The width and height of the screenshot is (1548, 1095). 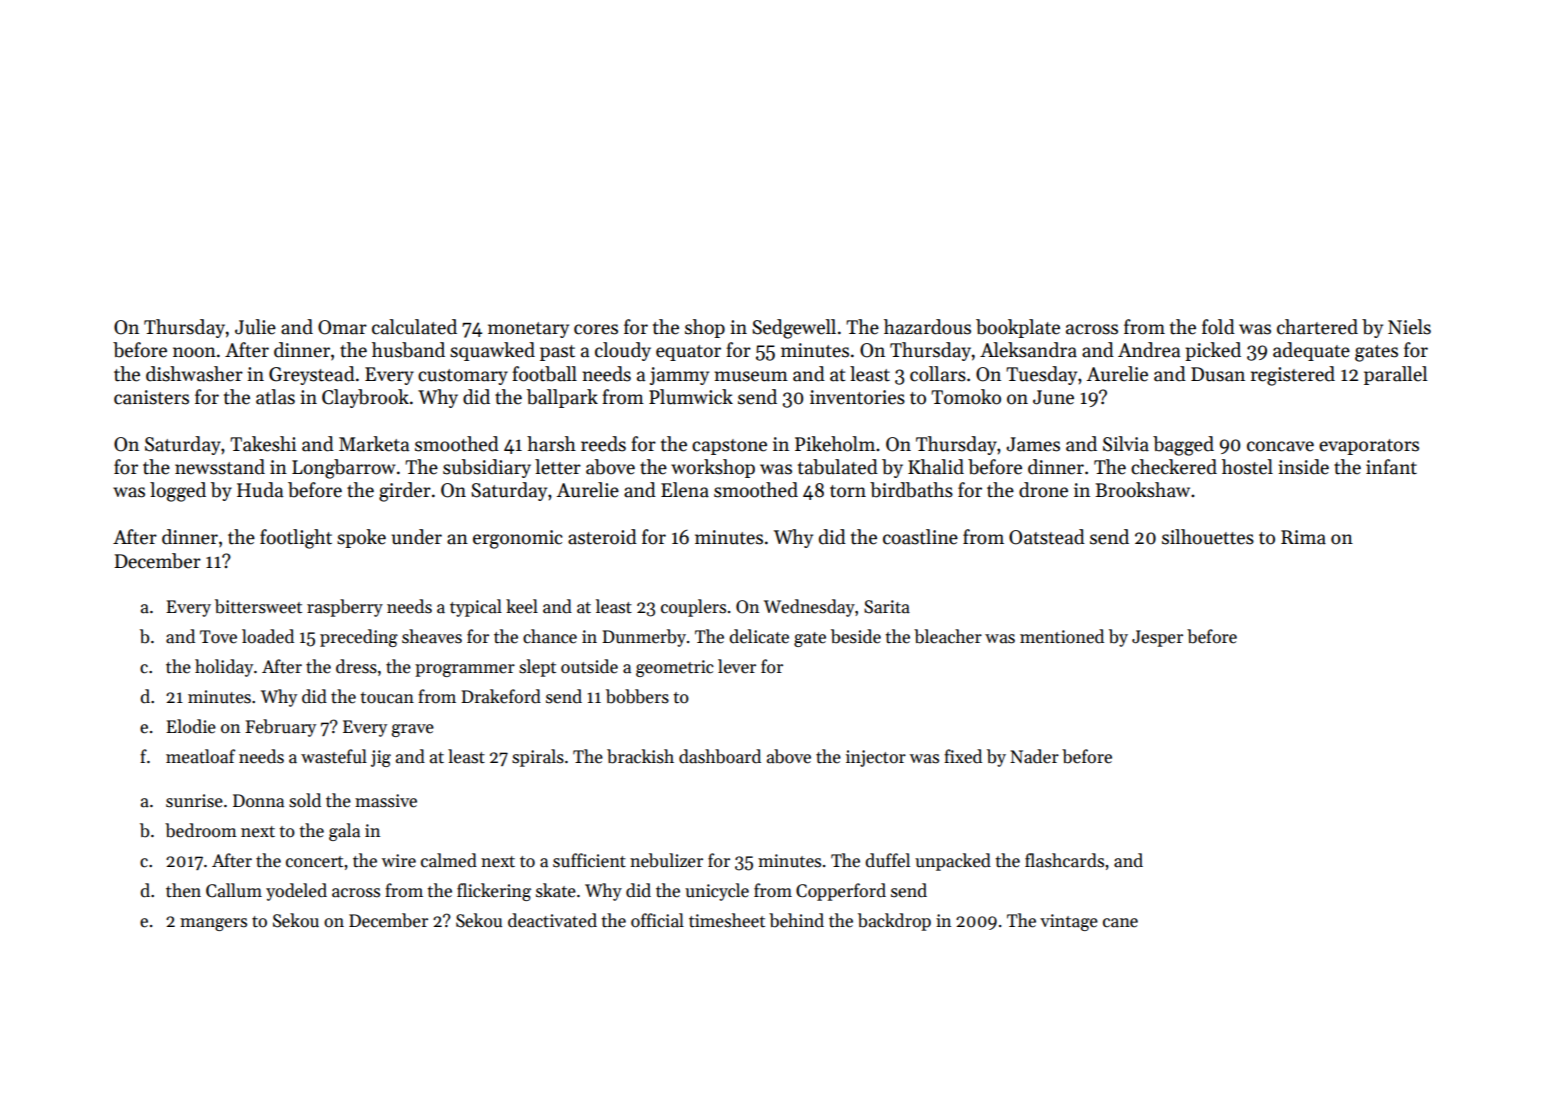 I want to click on Marketa, so click(x=374, y=444).
